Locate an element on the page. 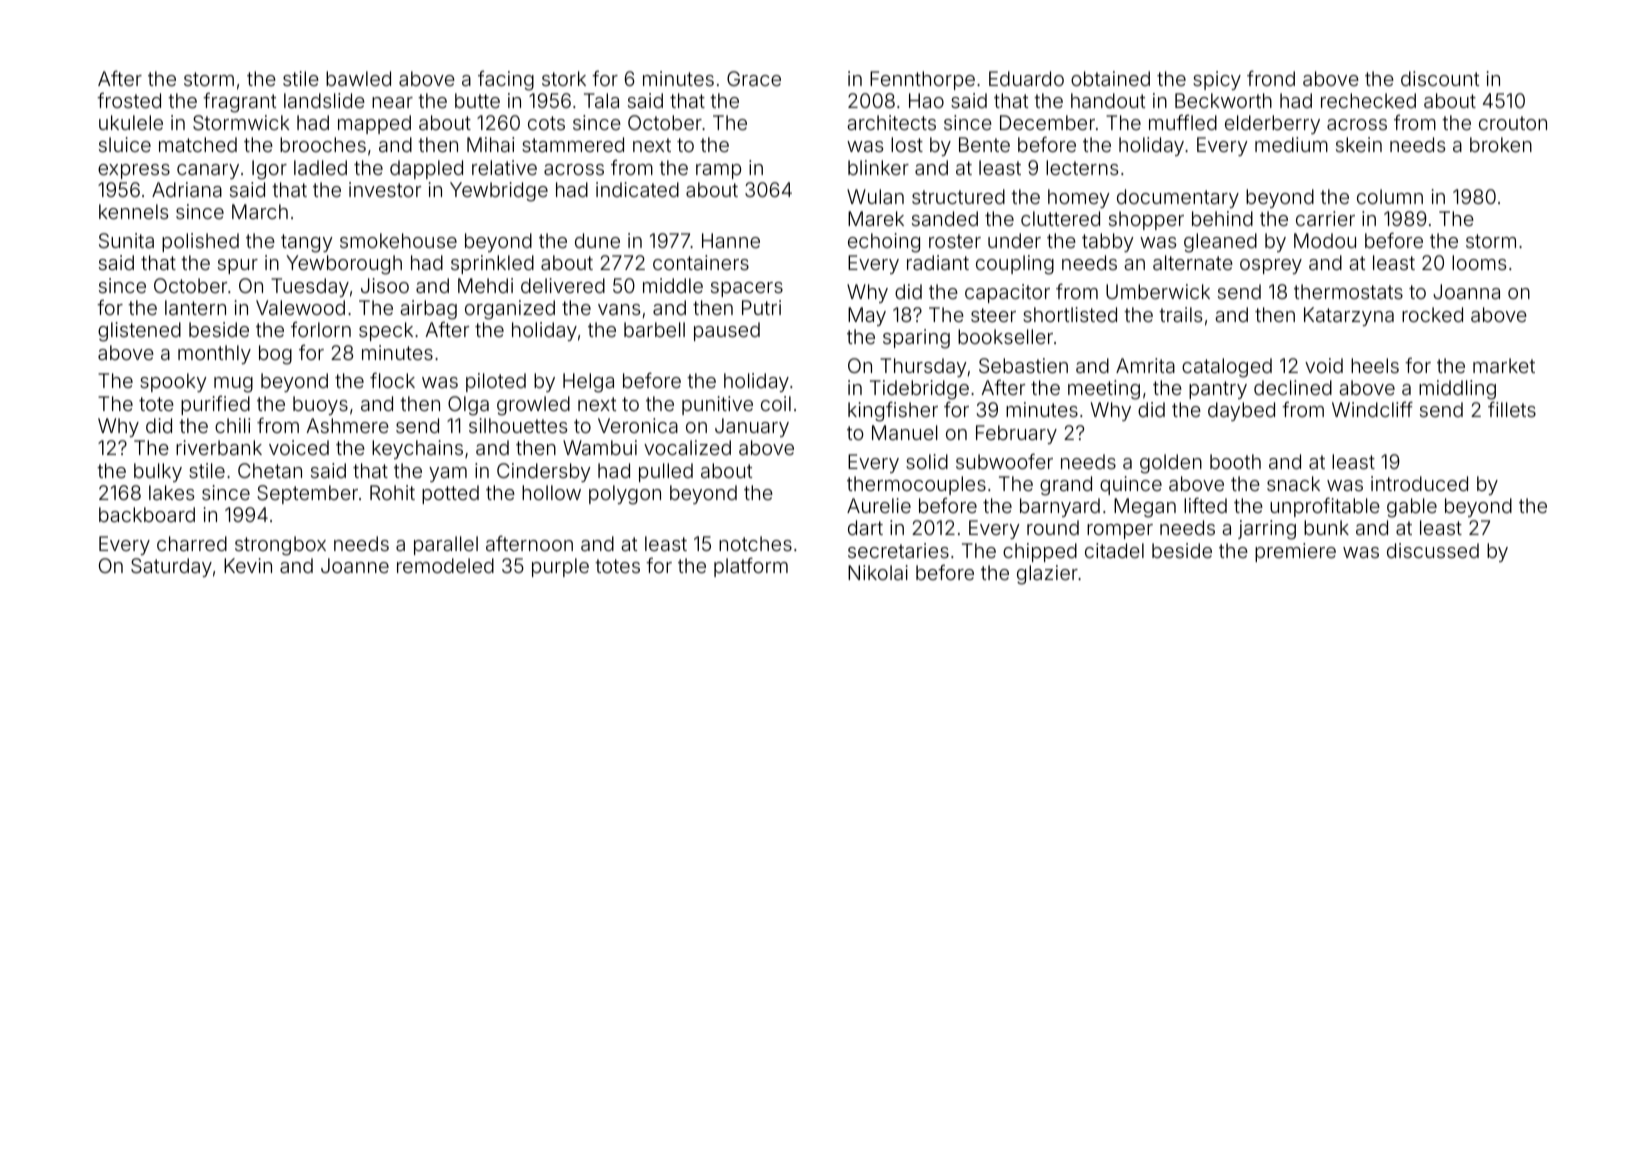 Image resolution: width=1648 pixels, height=1165 pixels. pulled is located at coordinates (666, 472).
